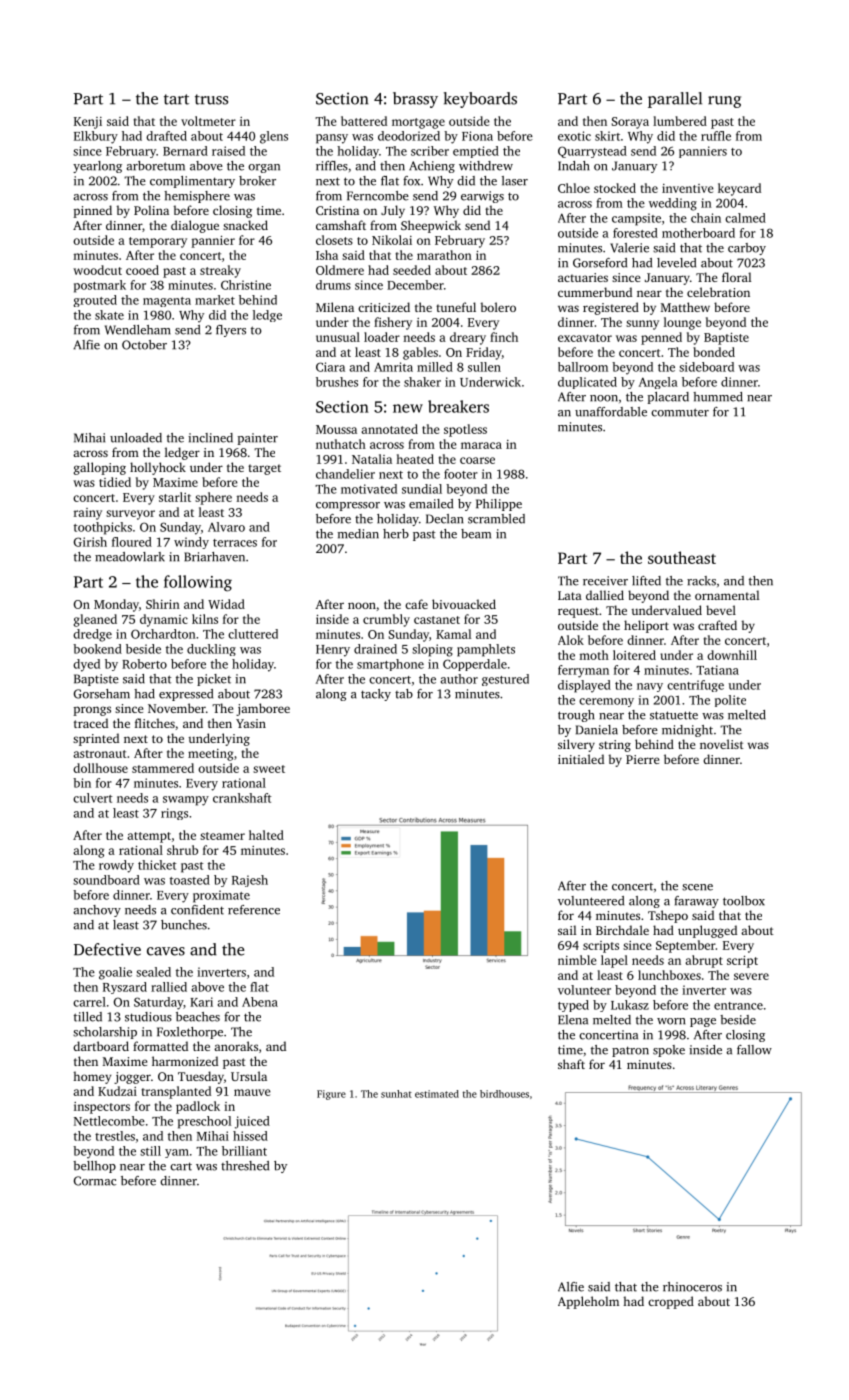  I want to click on unusual, so click(338, 337).
